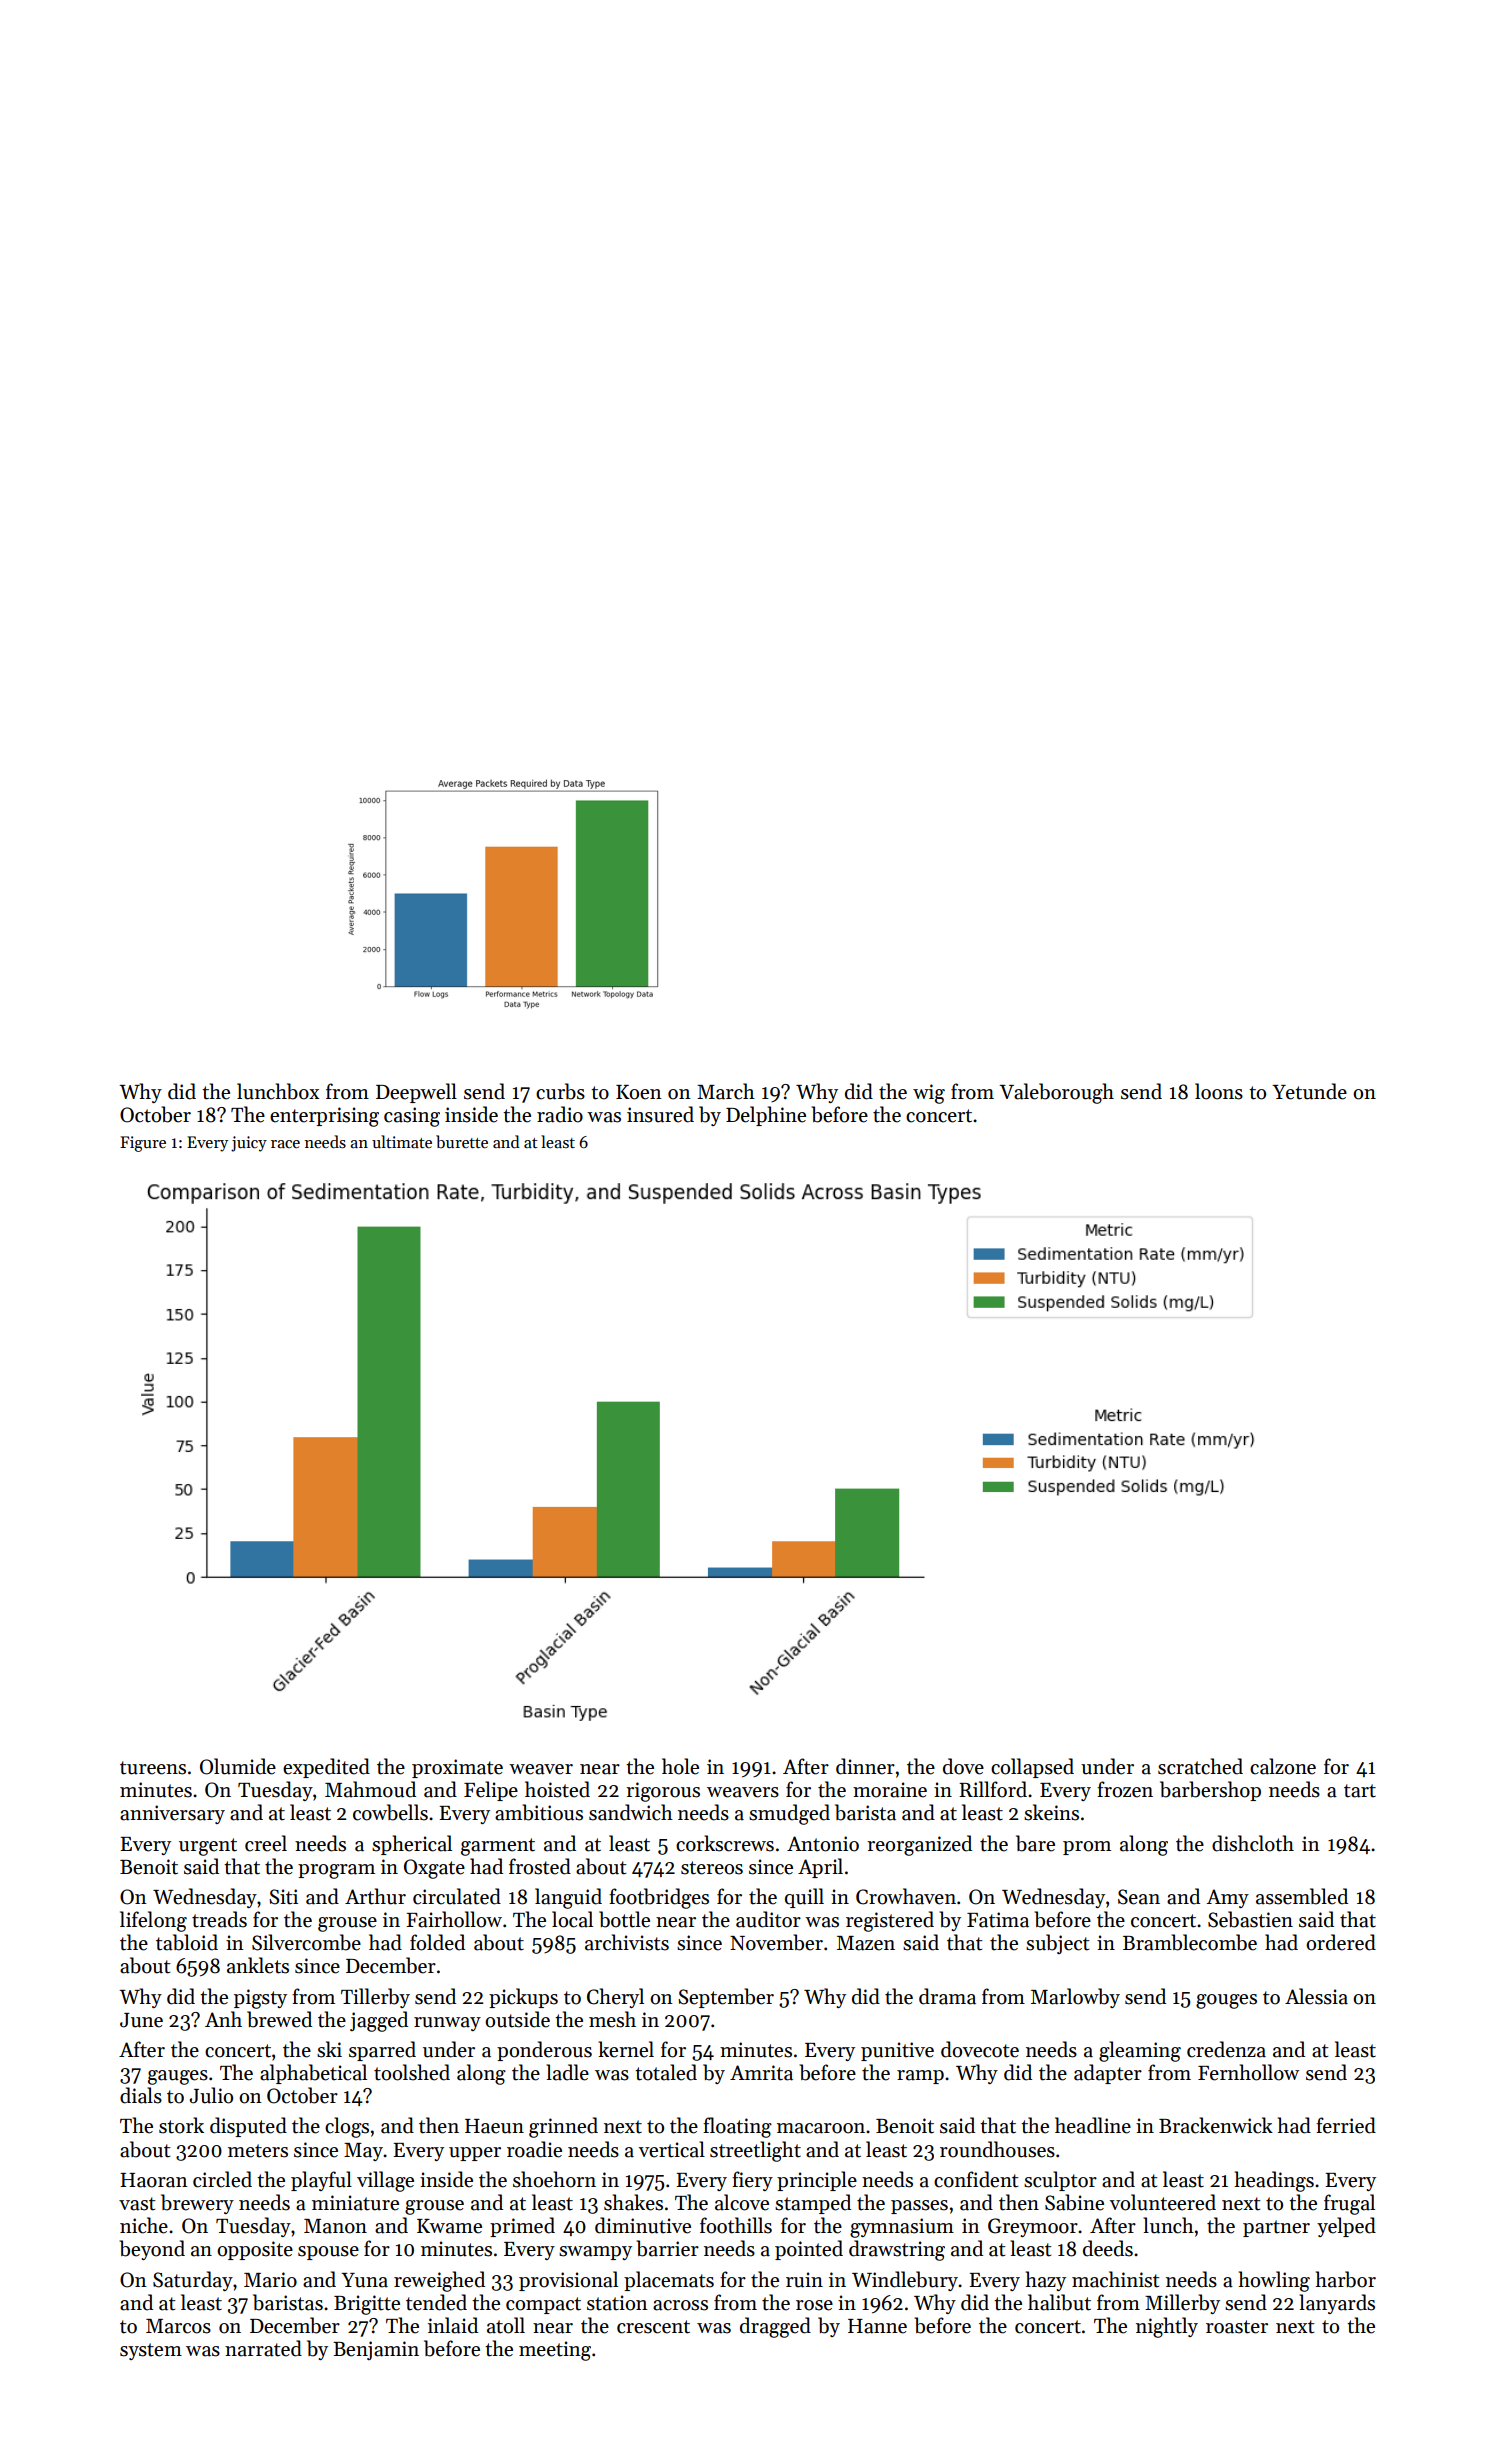  I want to click on Koen, so click(639, 1092).
